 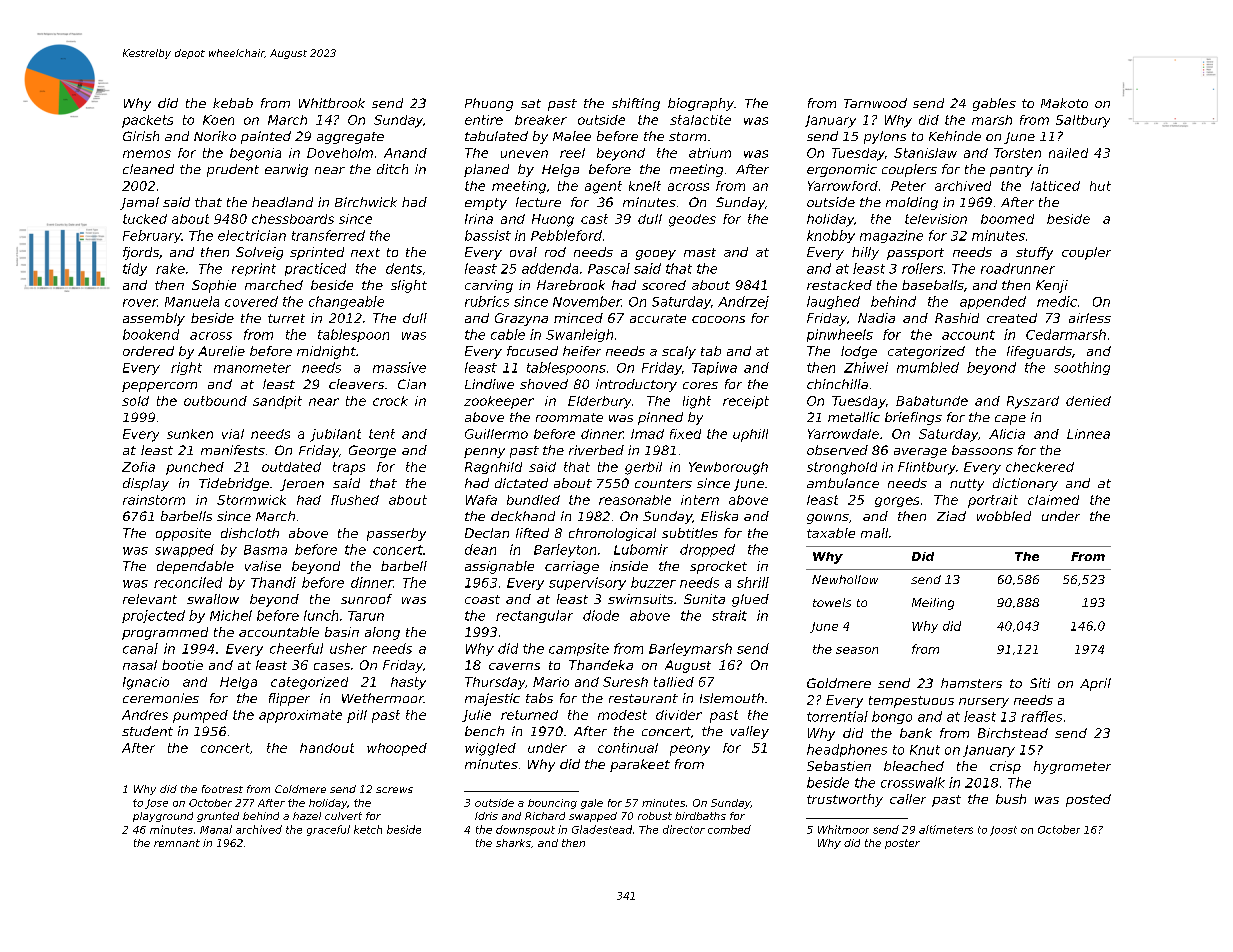 I want to click on kebab, so click(x=233, y=103).
